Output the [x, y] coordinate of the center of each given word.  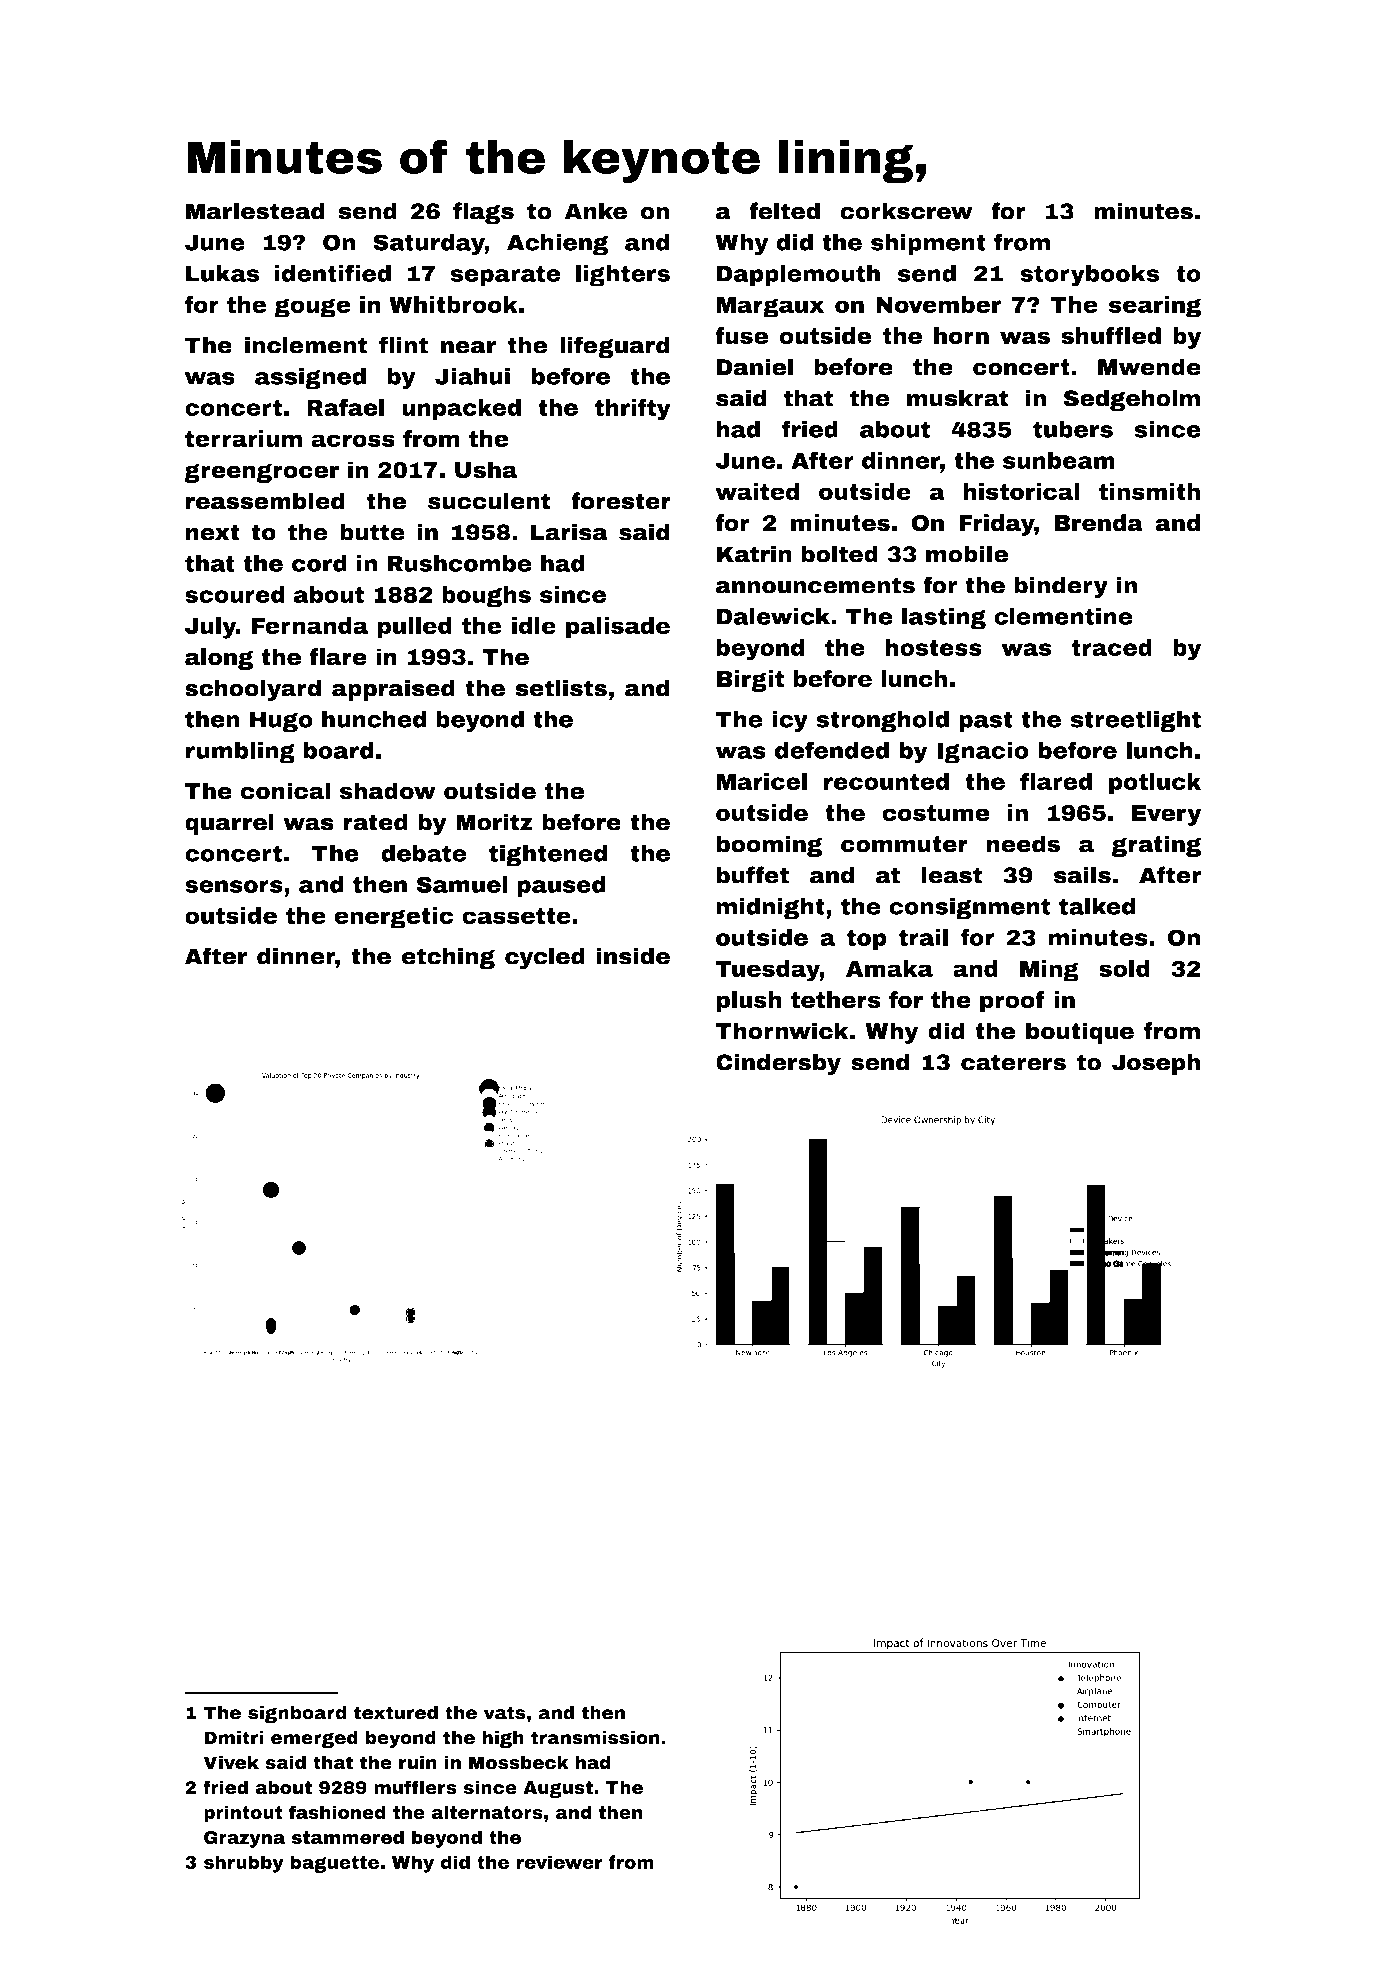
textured [396, 1712]
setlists [561, 688]
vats [505, 1713]
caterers [1013, 1062]
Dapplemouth [798, 275]
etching [448, 958]
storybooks [1089, 276]
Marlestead [255, 211]
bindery [1061, 587]
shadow [388, 791]
